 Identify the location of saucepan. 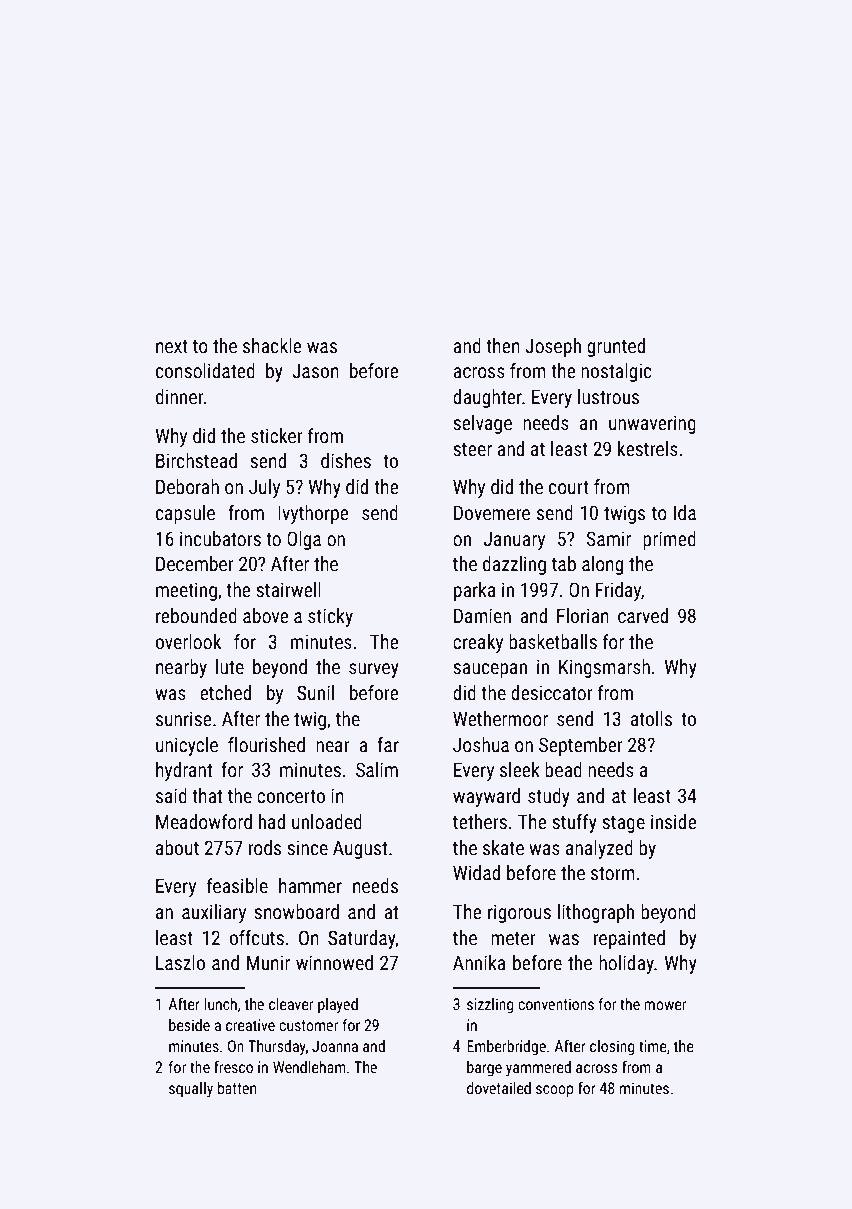
(490, 670).
